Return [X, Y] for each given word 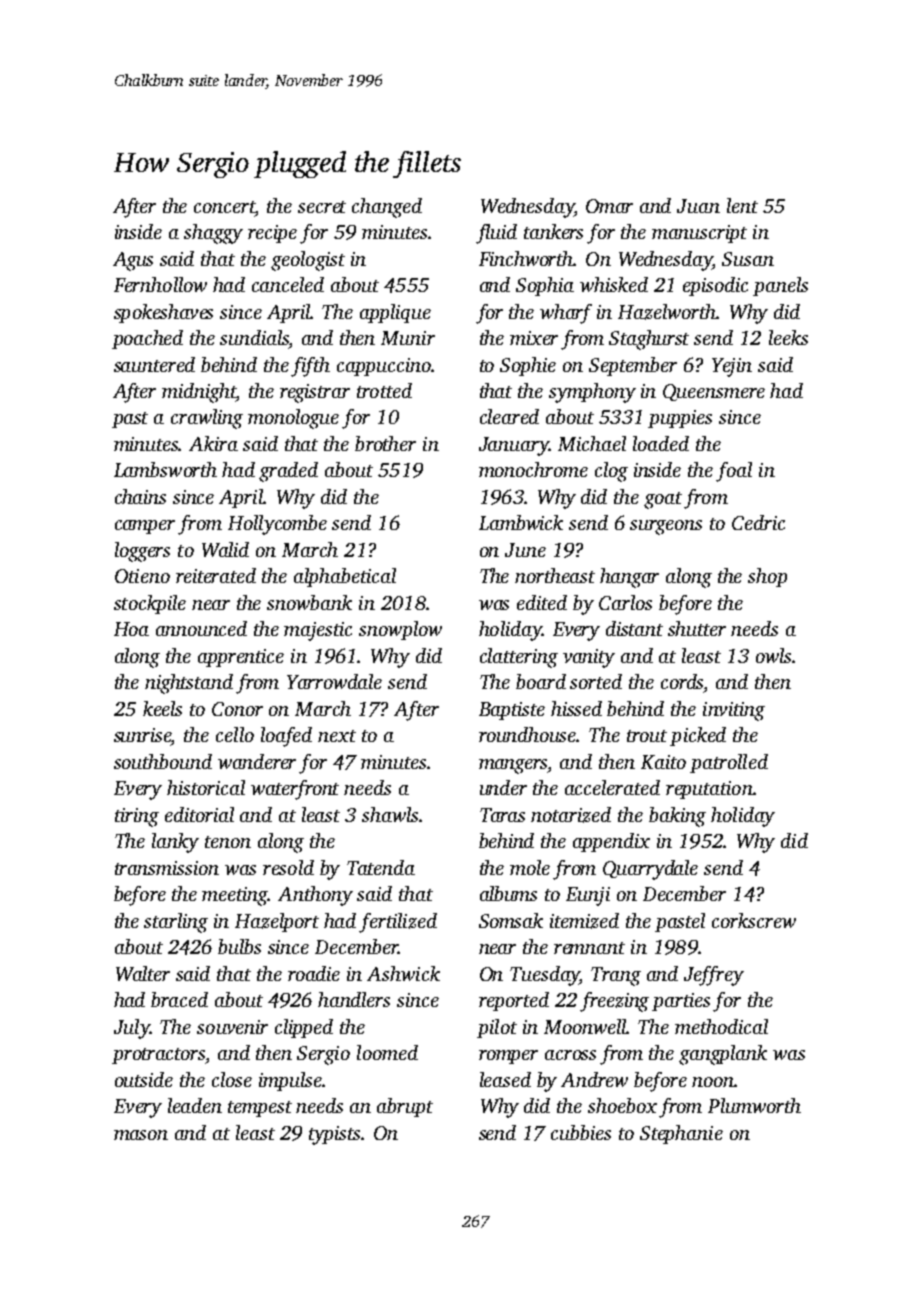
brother [385, 443]
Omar [609, 206]
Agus [133, 261]
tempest [260, 1109]
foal [734, 472]
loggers [142, 552]
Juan [698, 206]
